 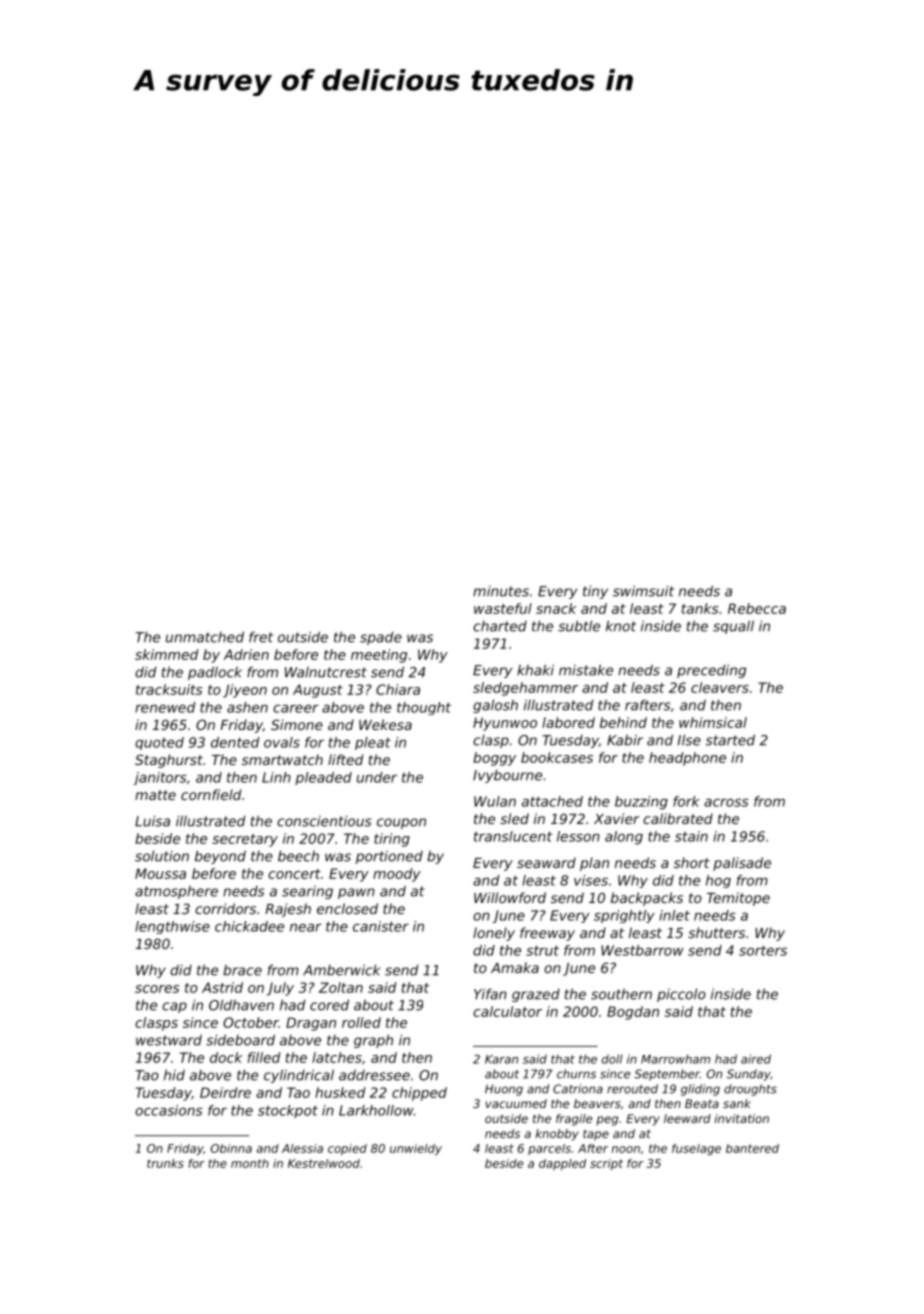 I want to click on parcels, so click(x=549, y=1149).
